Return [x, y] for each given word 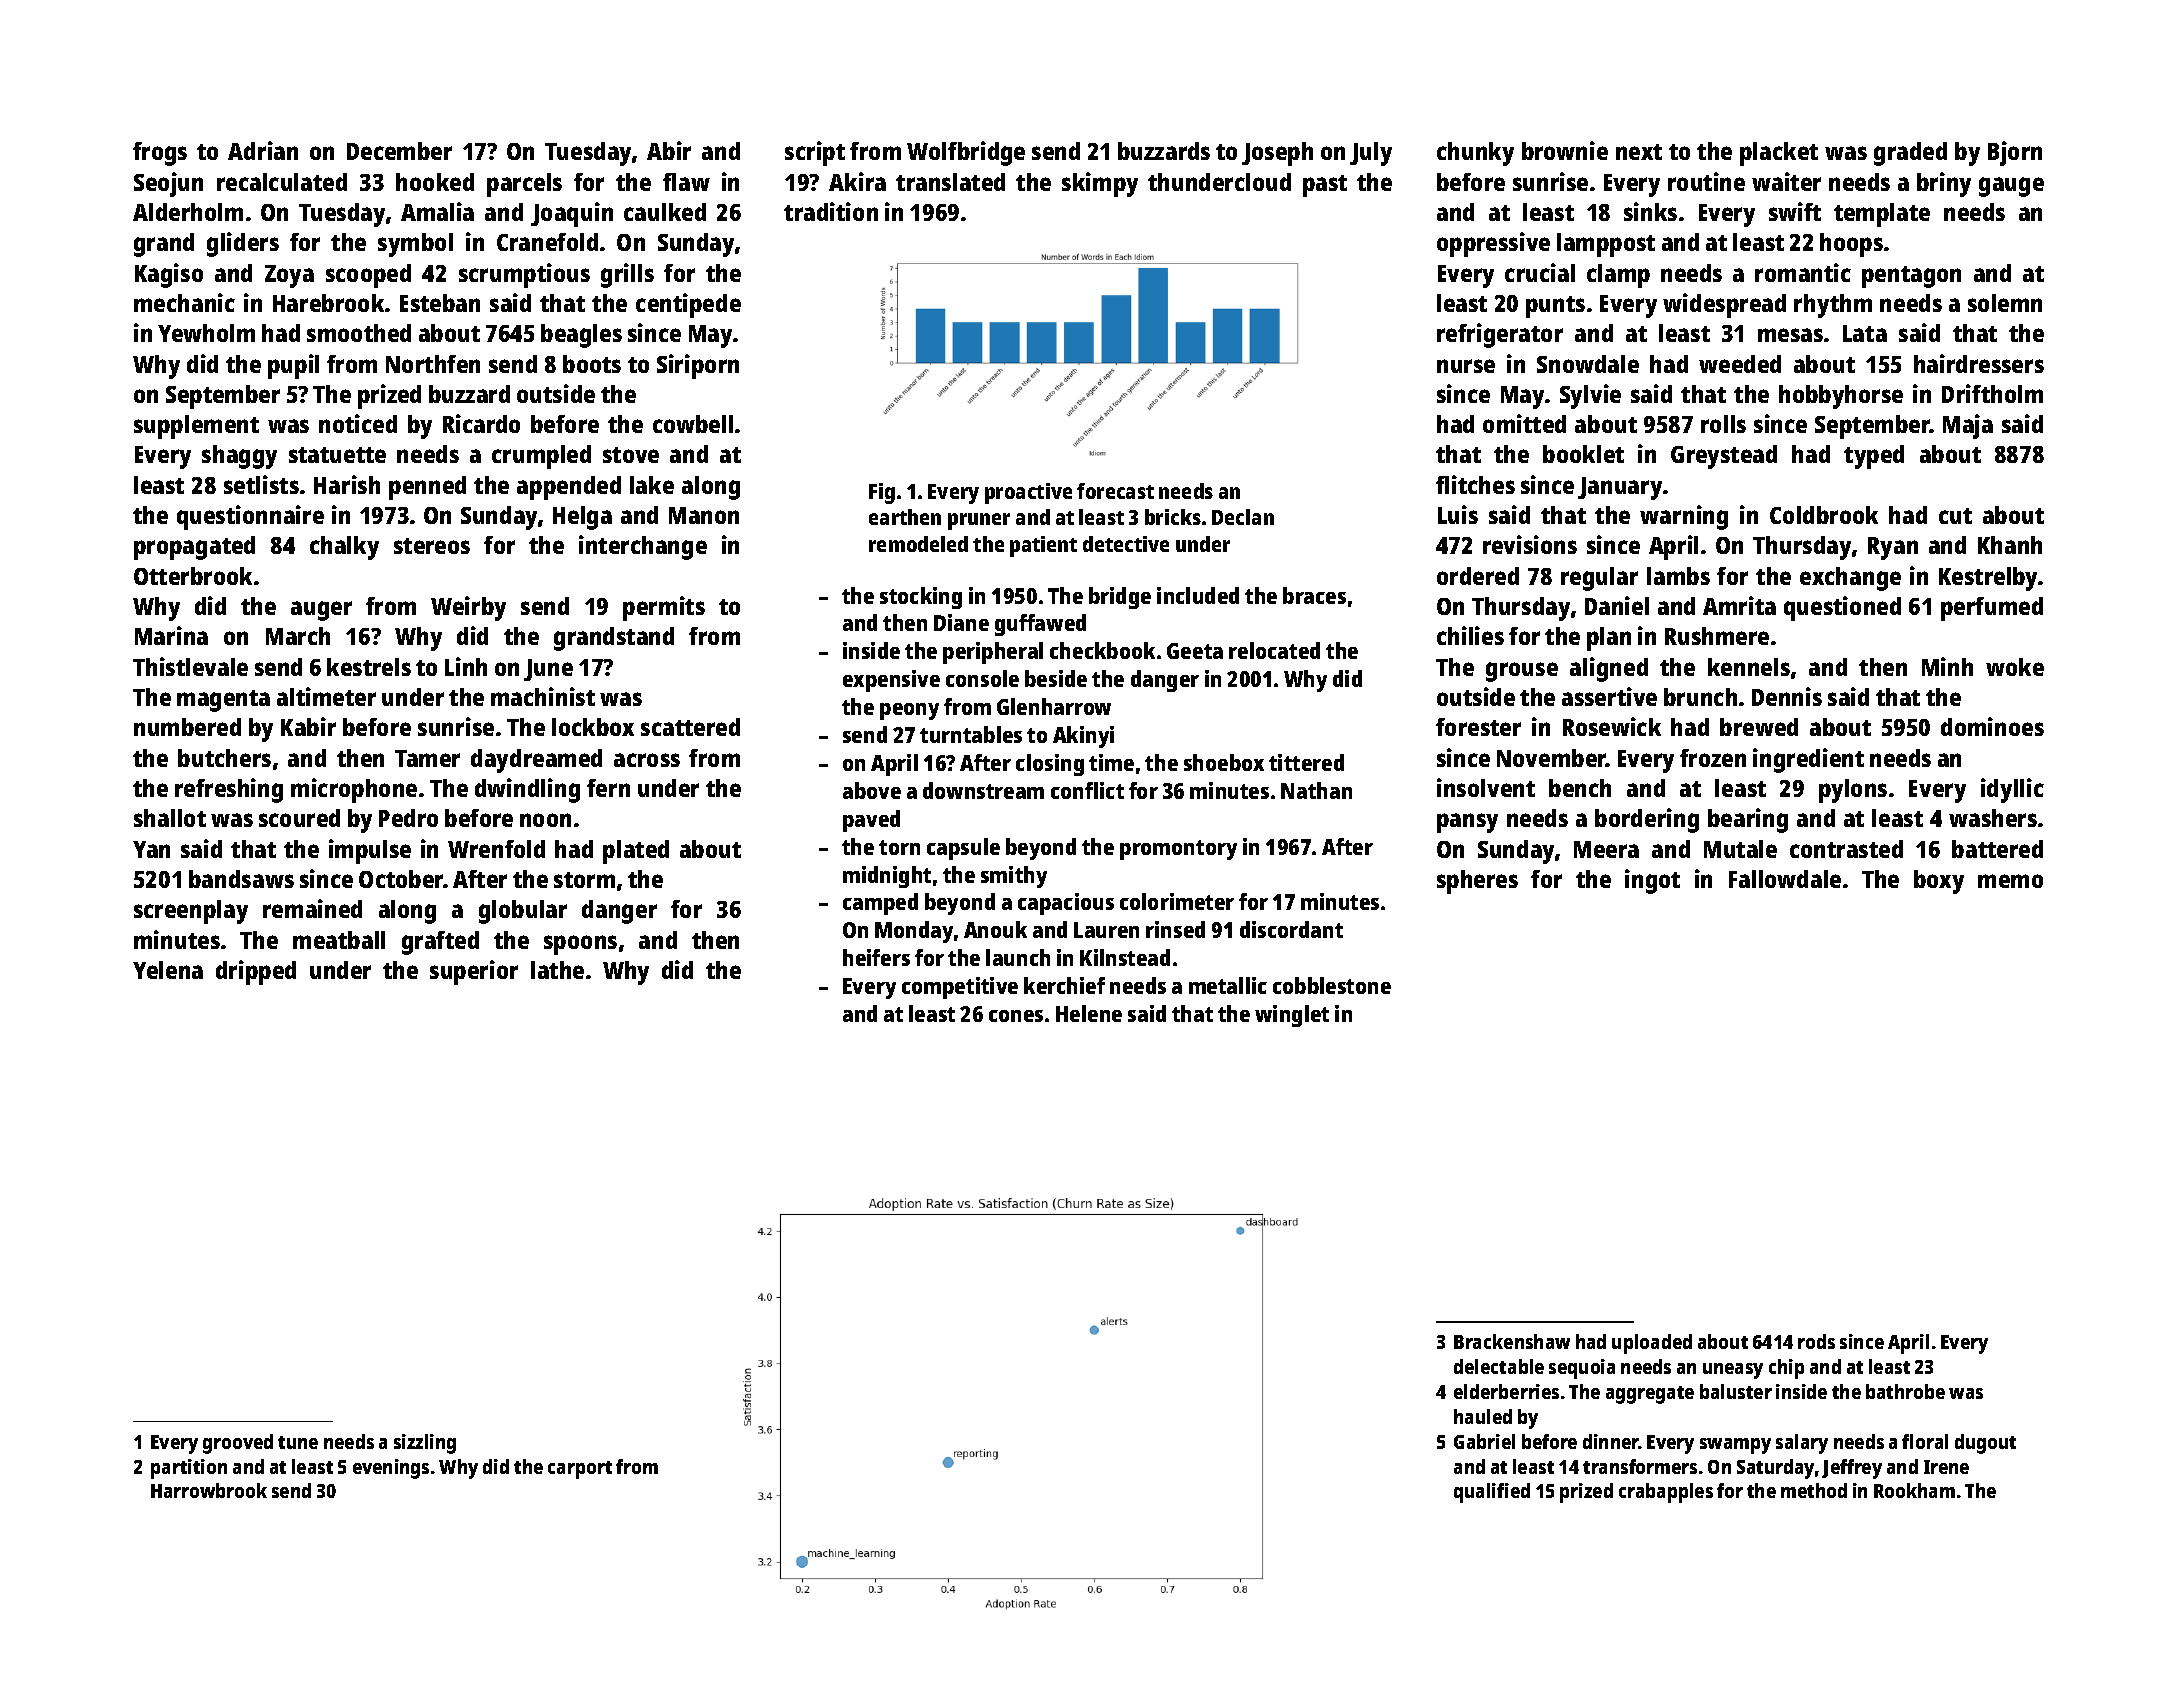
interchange [643, 547]
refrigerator [1500, 335]
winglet [1292, 1016]
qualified [1492, 1493]
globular [523, 912]
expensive [891, 681]
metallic [1228, 985]
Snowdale [1588, 364]
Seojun [168, 184]
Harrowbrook [209, 1490]
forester [1478, 727]
